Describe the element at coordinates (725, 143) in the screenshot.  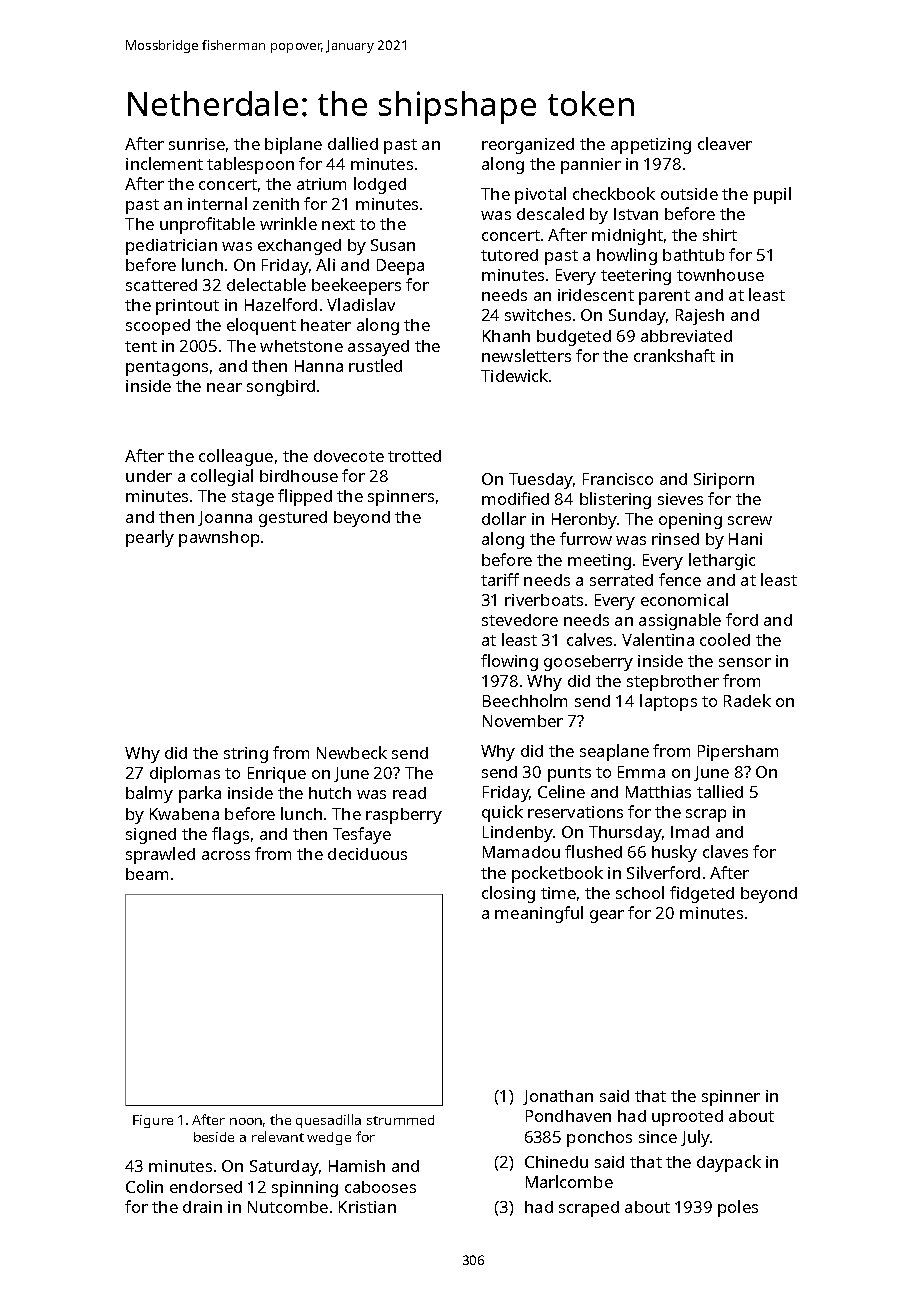
I see `cleaver` at that location.
